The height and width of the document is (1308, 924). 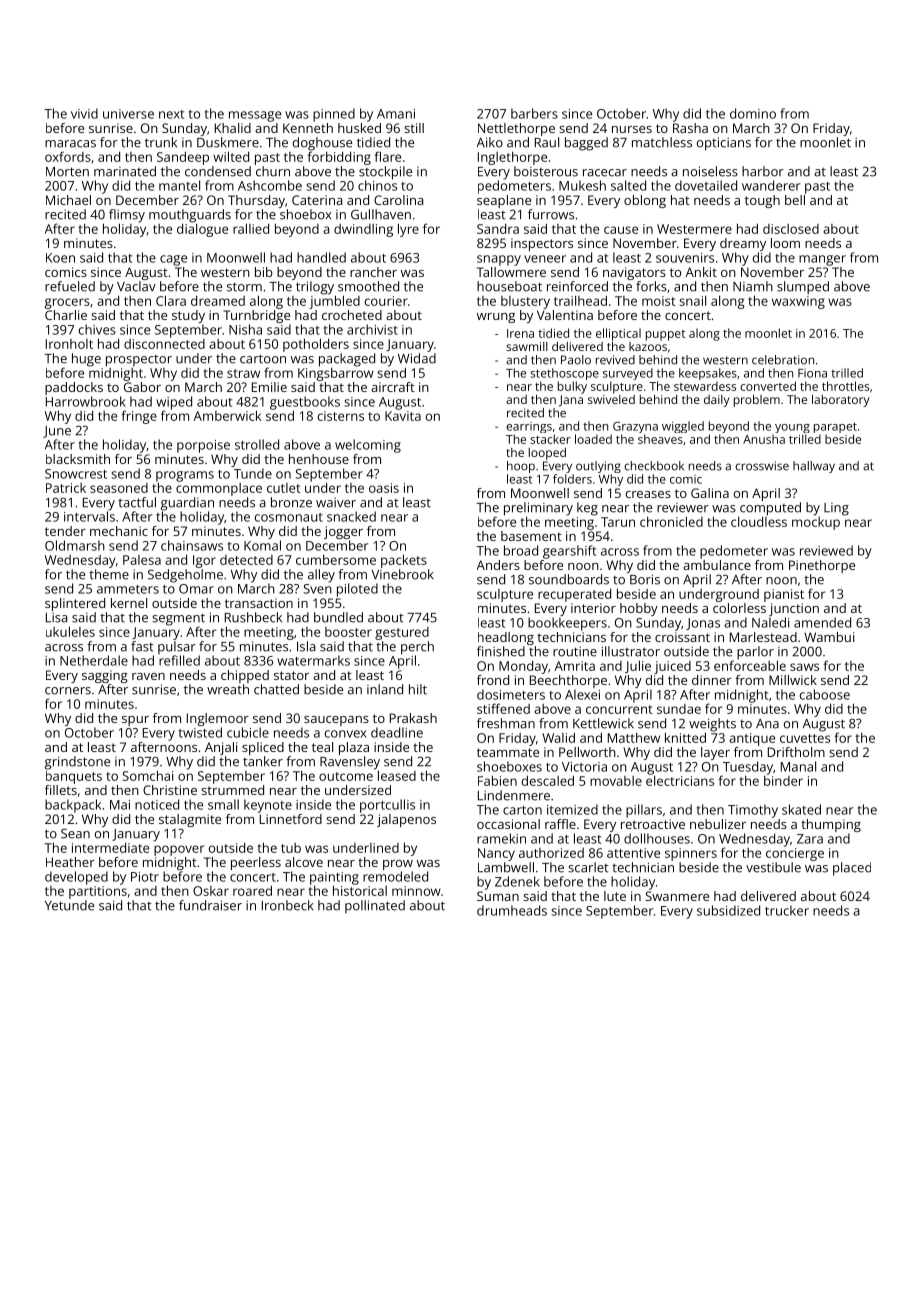 What do you see at coordinates (534, 113) in the document?
I see `barbers` at bounding box center [534, 113].
